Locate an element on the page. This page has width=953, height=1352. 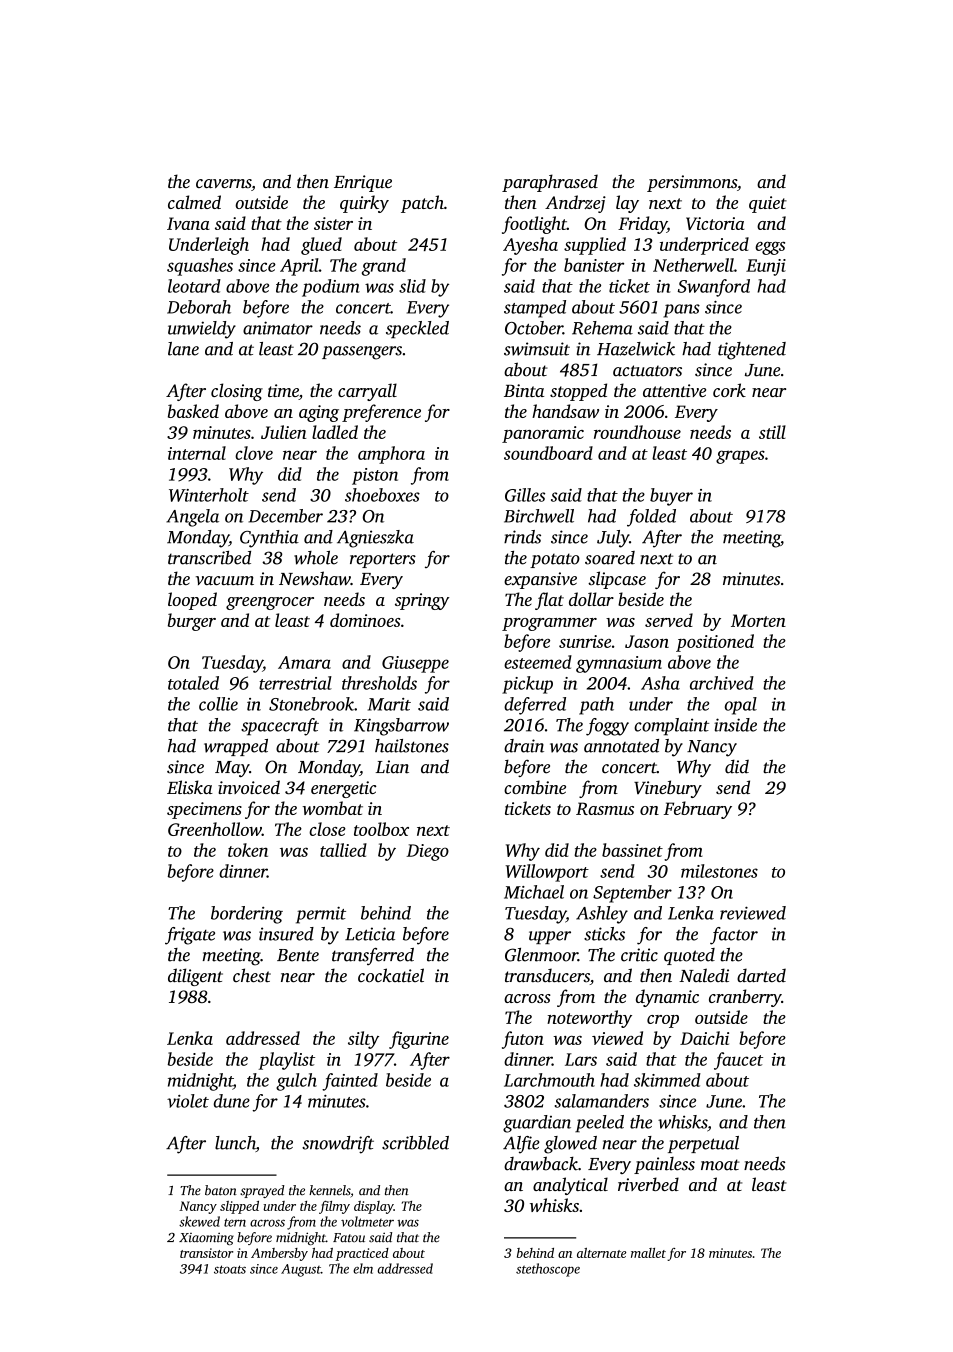
chest is located at coordinates (252, 975).
